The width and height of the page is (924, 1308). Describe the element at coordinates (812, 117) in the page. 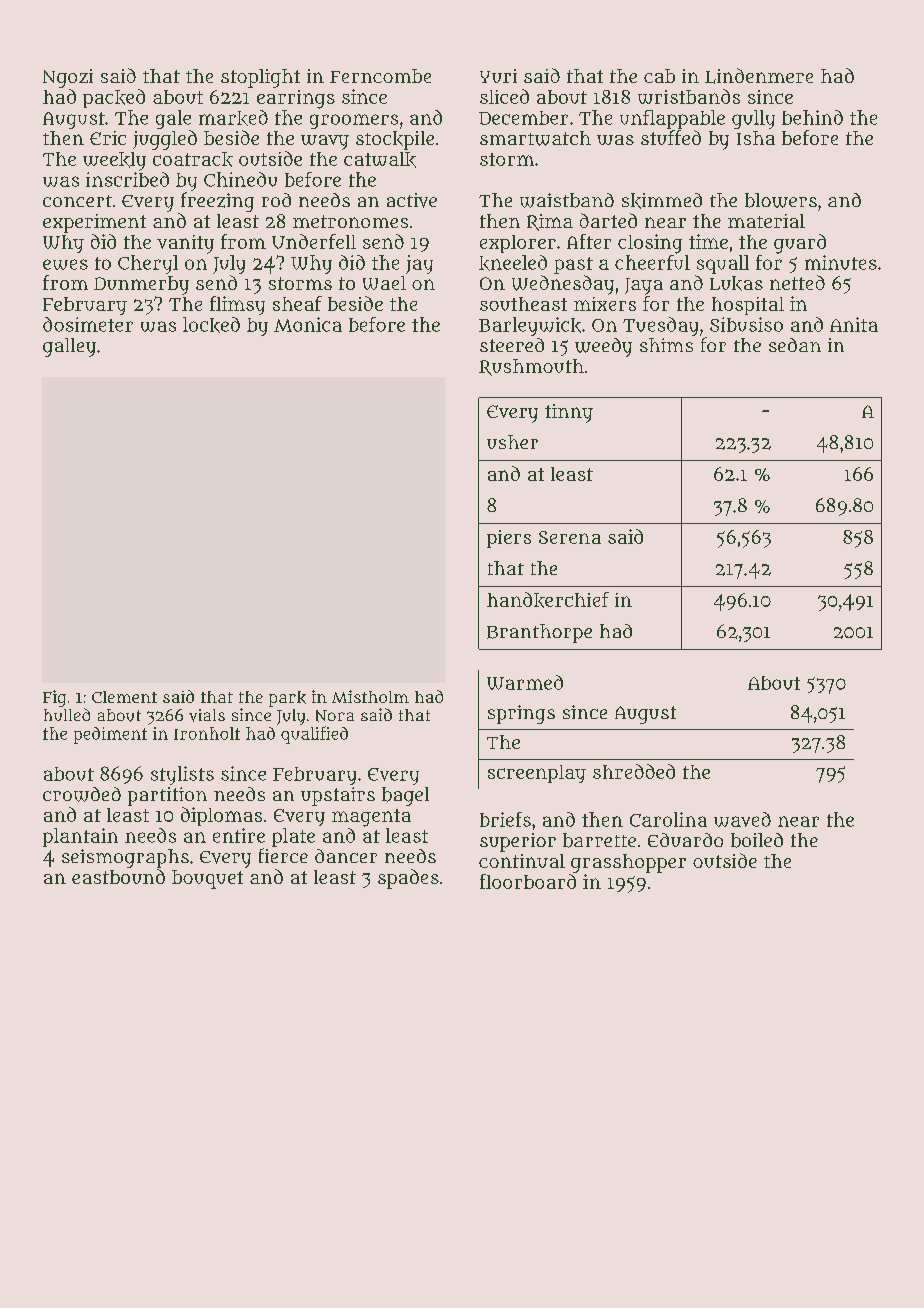

I see `behind` at that location.
